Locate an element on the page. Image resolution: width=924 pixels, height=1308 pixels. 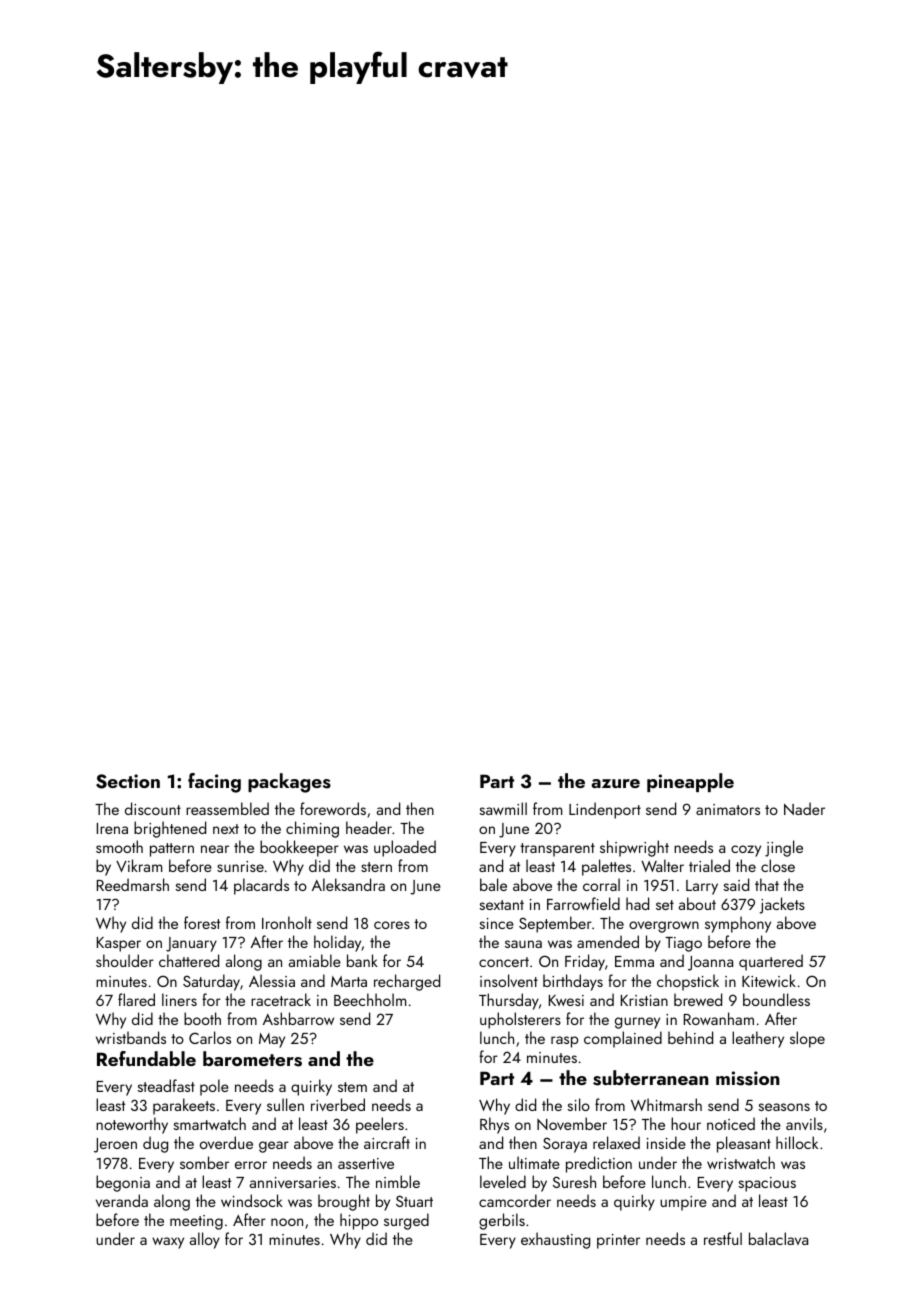
silo is located at coordinates (578, 1104).
